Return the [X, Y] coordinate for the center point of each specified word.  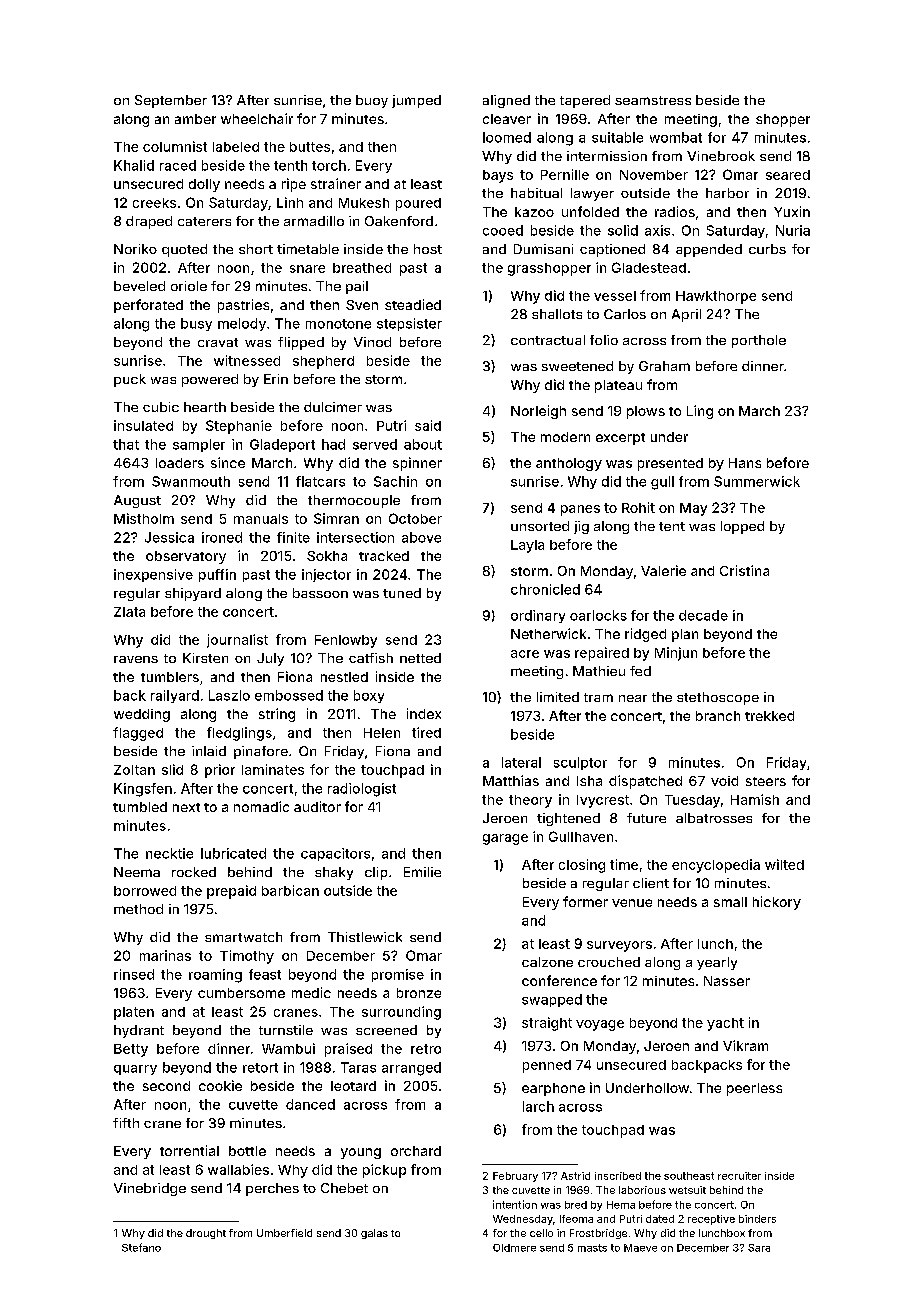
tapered [585, 101]
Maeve [640, 1248]
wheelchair [257, 118]
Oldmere [514, 1248]
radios [675, 211]
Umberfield [284, 1233]
